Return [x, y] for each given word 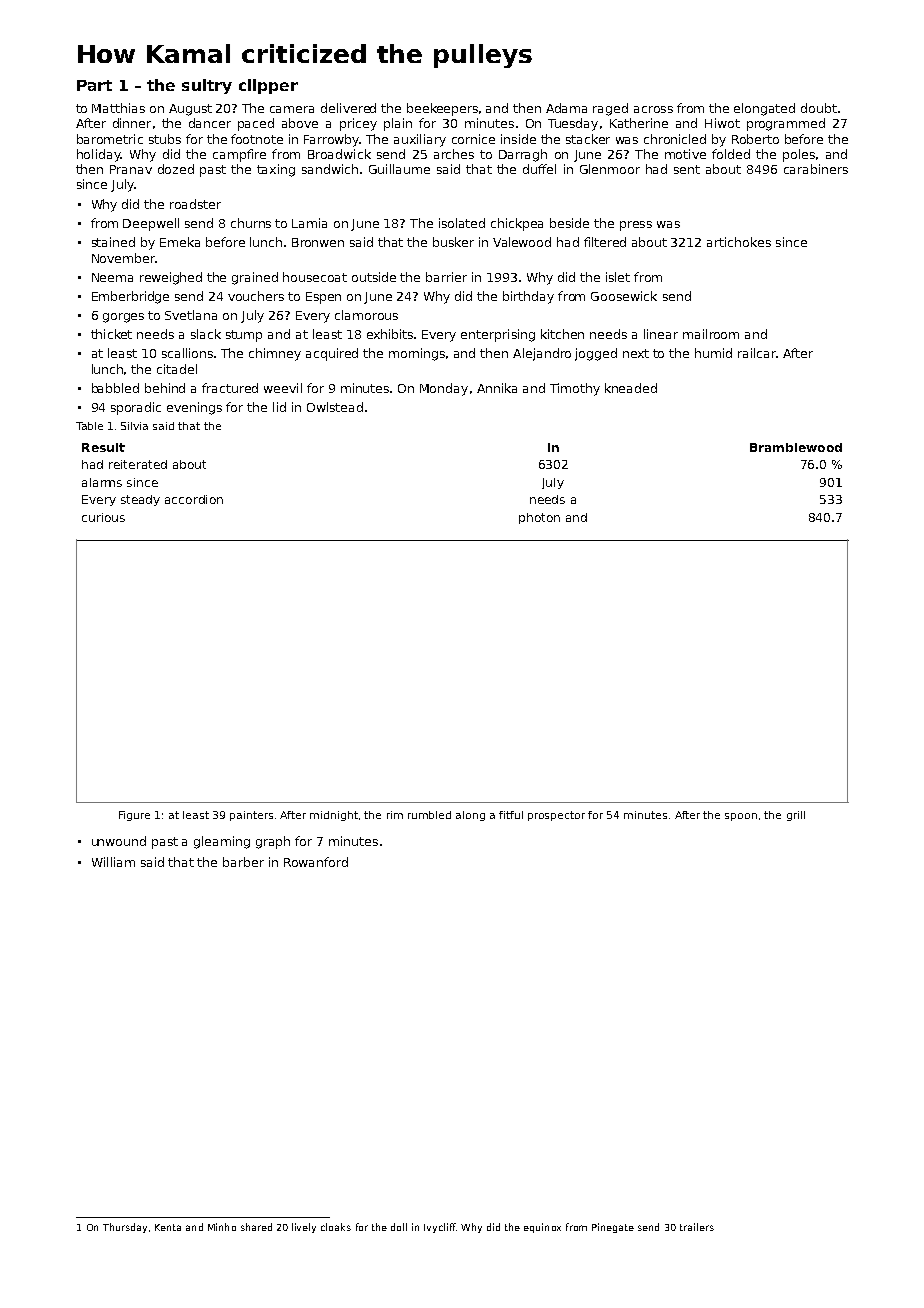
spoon [741, 817]
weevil [283, 388]
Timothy [575, 389]
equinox [542, 1228]
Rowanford [316, 862]
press [636, 226]
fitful [511, 815]
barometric [110, 139]
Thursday [125, 1228]
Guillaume [399, 169]
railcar [757, 353]
